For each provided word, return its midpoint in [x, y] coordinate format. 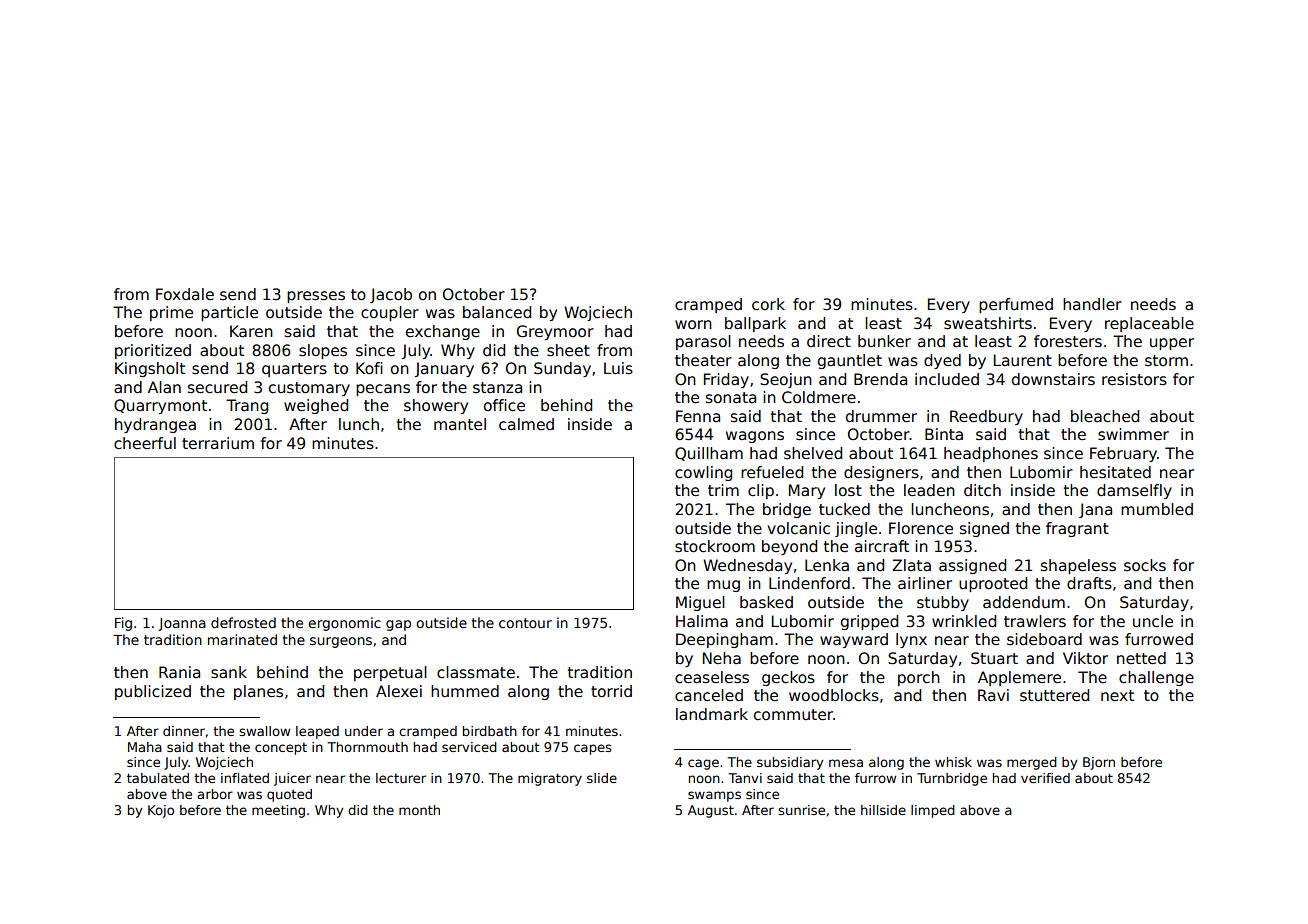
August [711, 811]
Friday [726, 380]
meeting [278, 811]
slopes [323, 351]
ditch [982, 490]
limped [933, 811]
